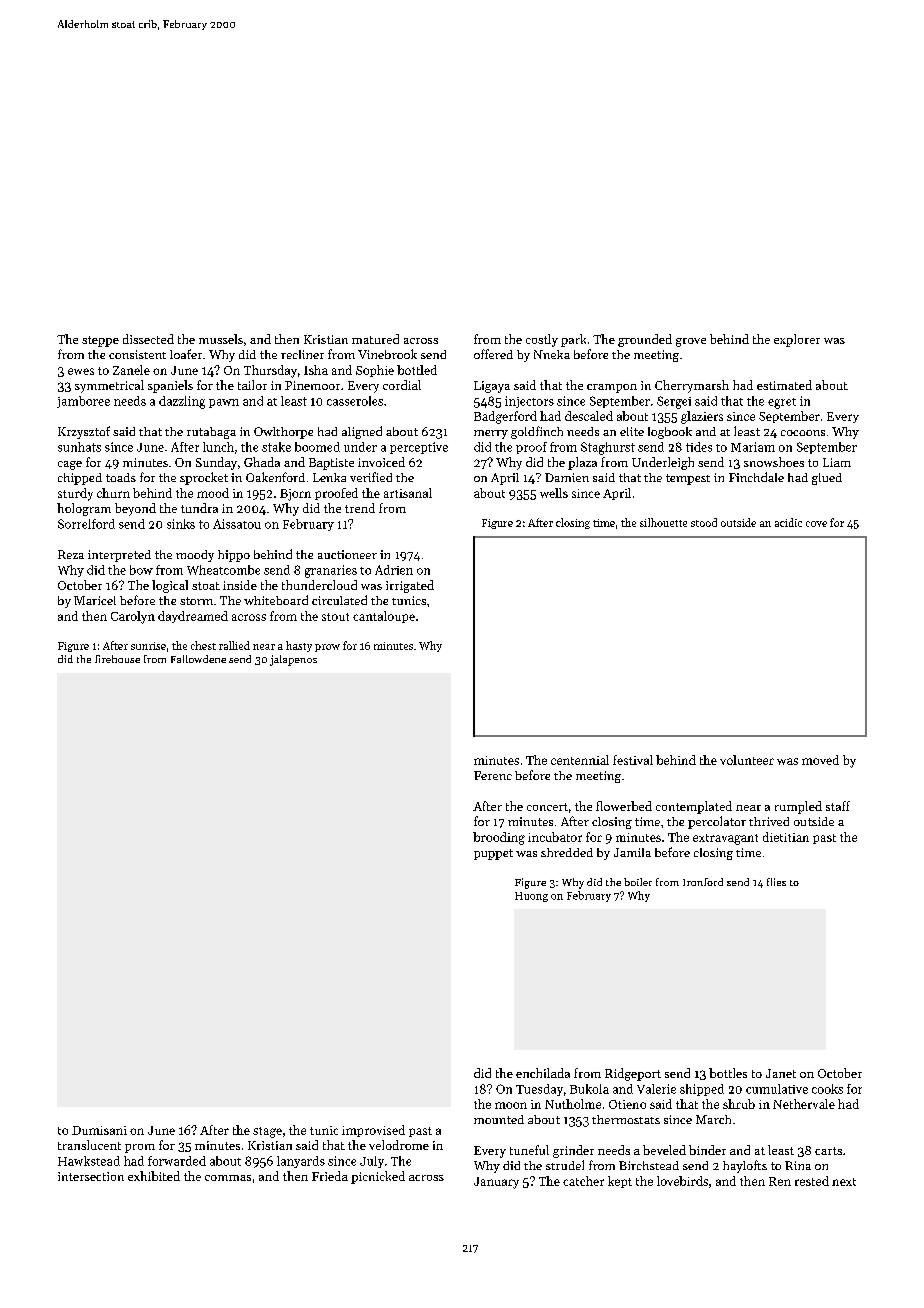  I want to click on tides, so click(699, 447).
